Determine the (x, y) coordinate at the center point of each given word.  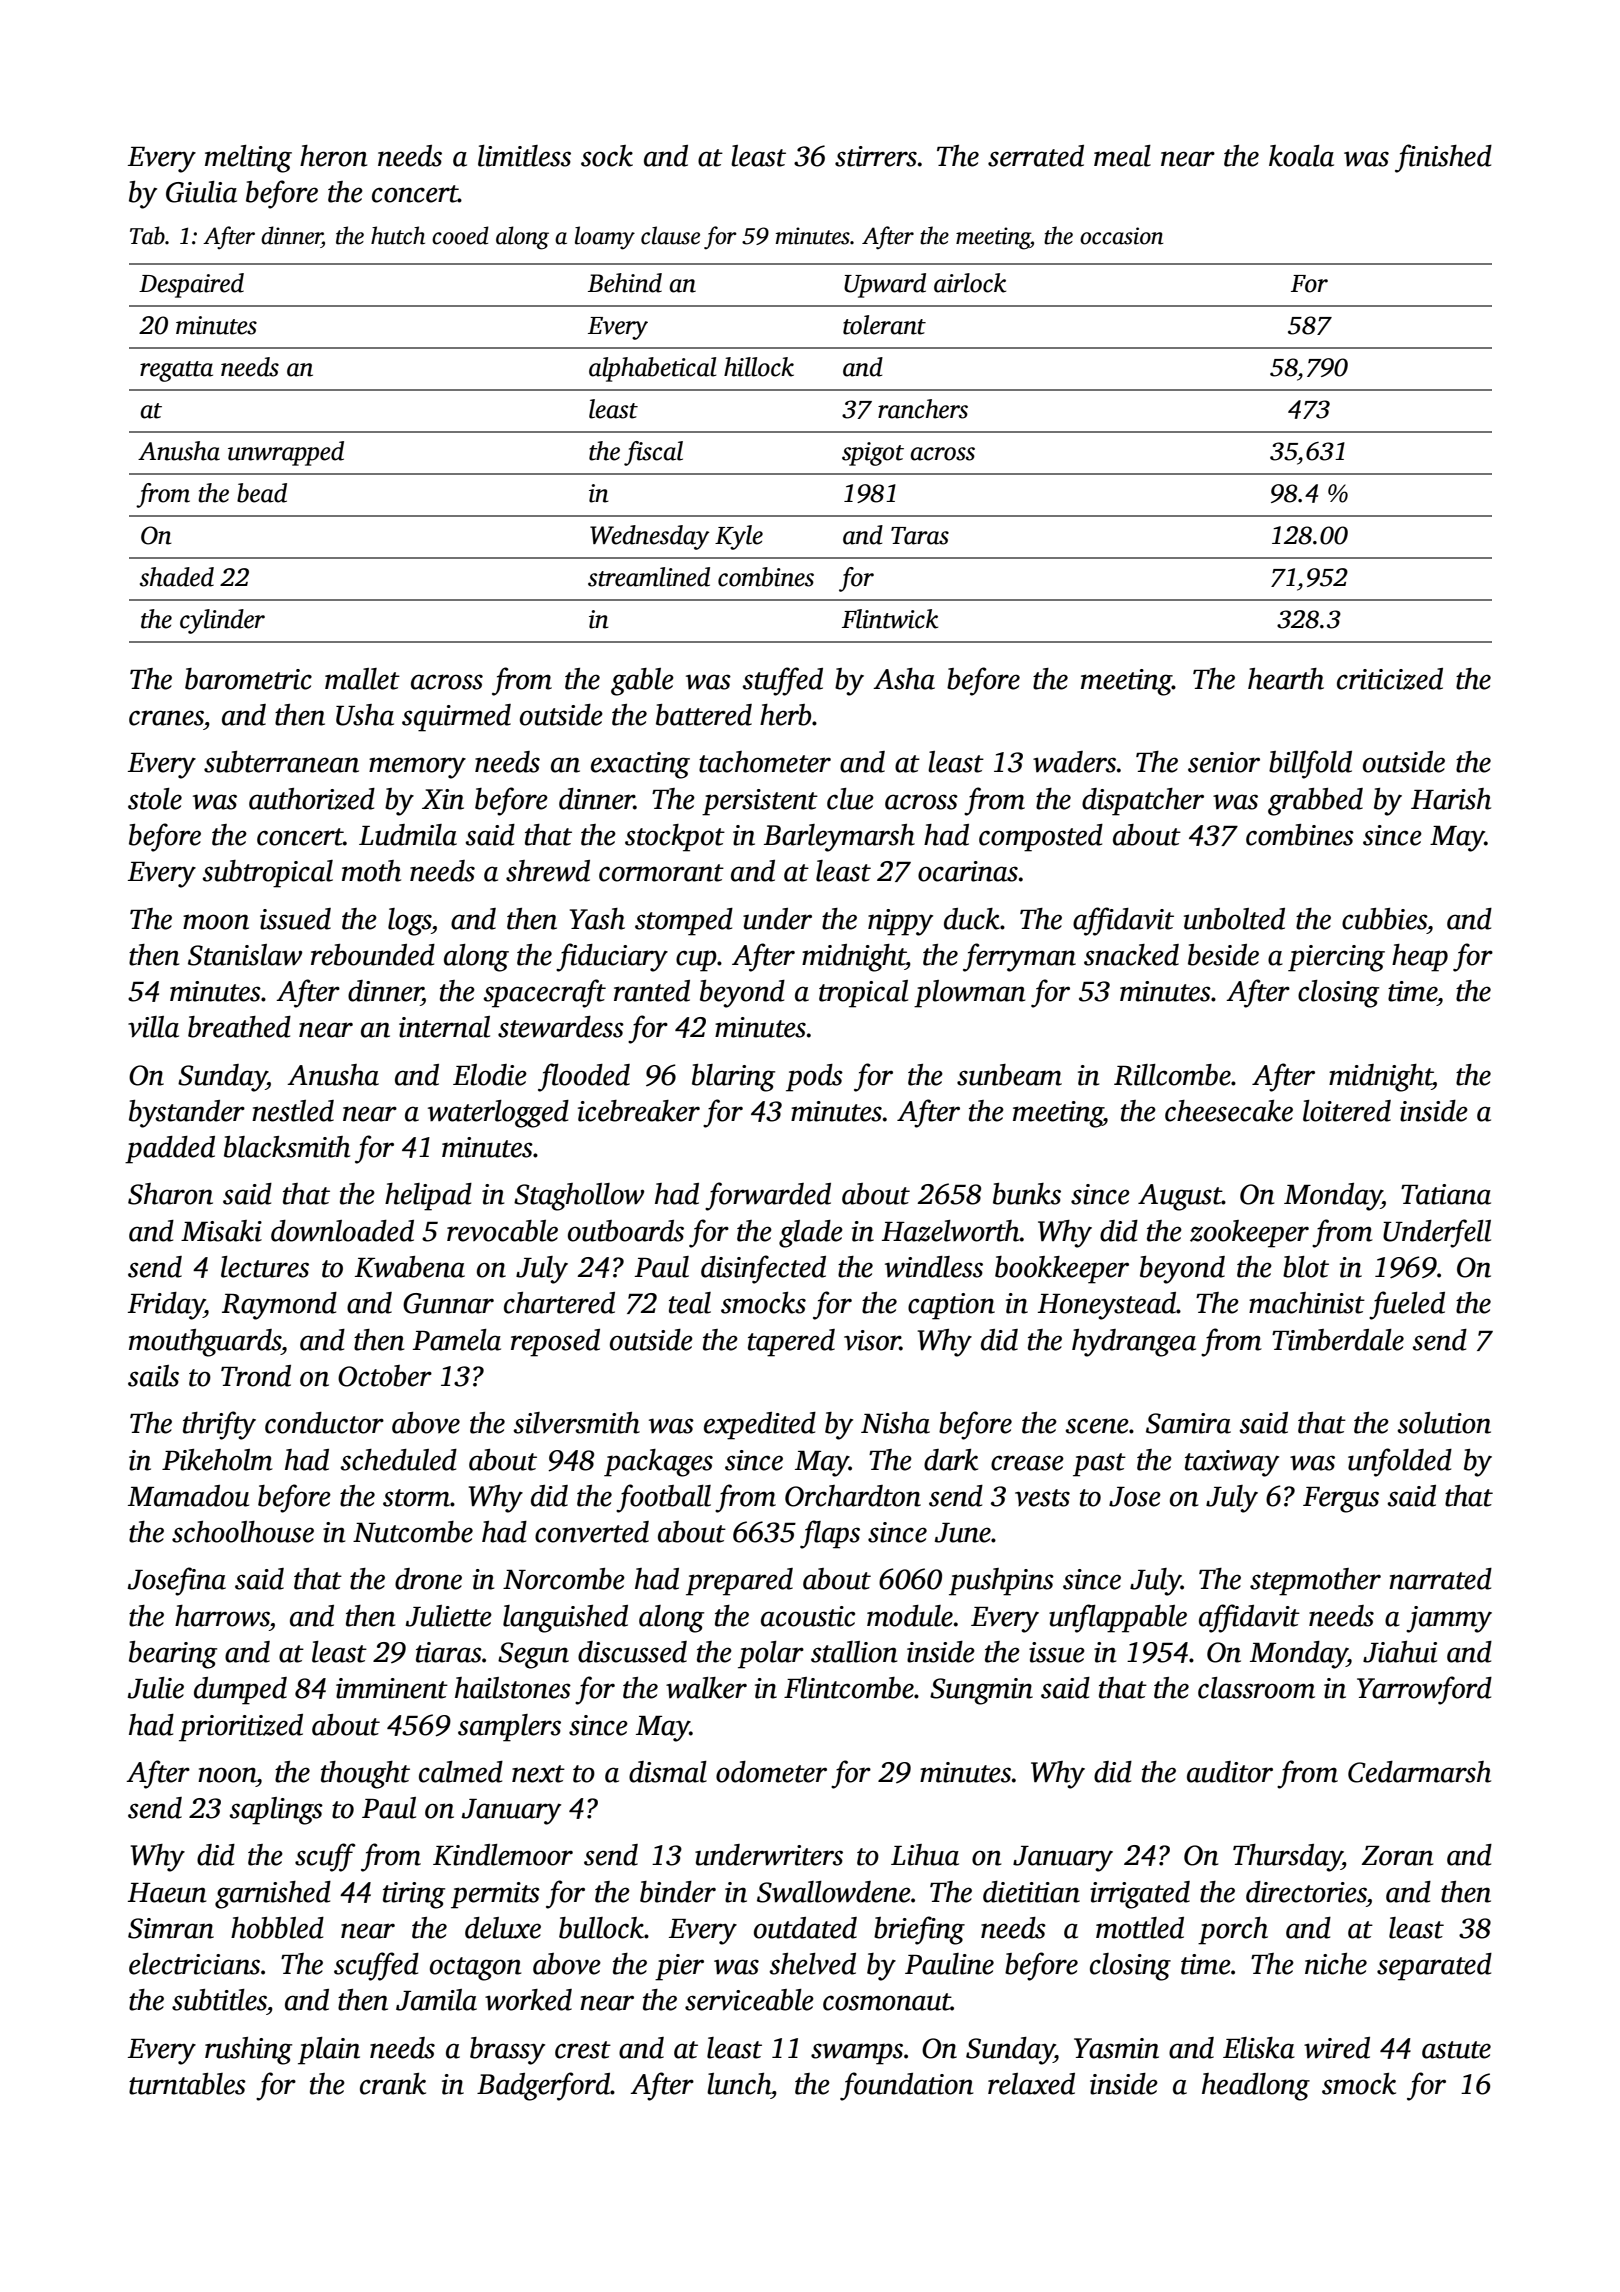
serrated (1036, 156)
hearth (1286, 679)
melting (248, 159)
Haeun (167, 1893)
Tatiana (1446, 1194)
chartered (559, 1303)
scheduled (398, 1460)
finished (1443, 158)
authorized (312, 799)
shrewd (548, 871)
